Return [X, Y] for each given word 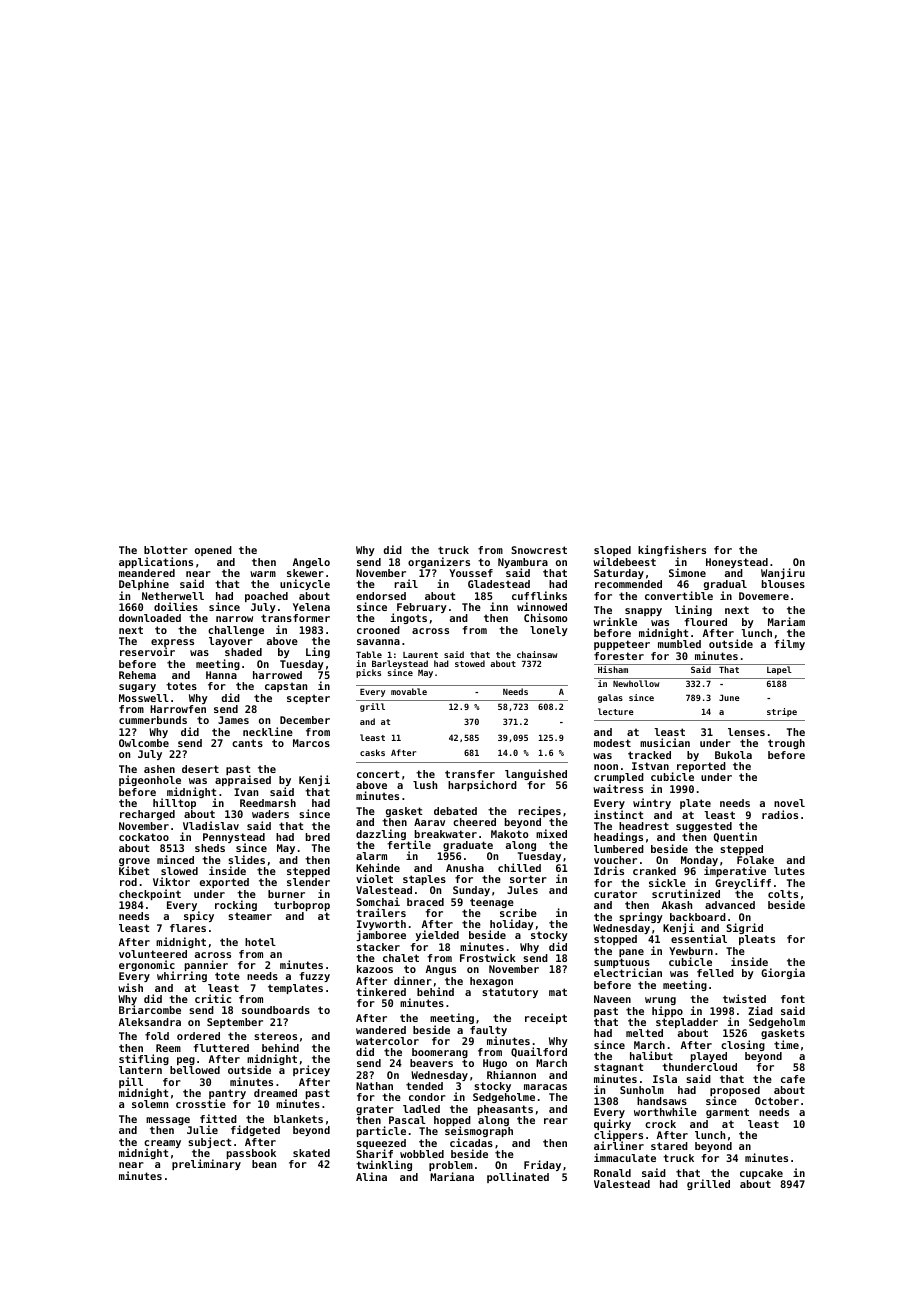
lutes [789, 871]
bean [264, 1164]
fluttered [221, 1048]
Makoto [510, 834]
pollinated [518, 1177]
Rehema [137, 675]
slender [308, 882]
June [729, 697]
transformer [295, 618]
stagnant [618, 1068]
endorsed [381, 596]
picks [368, 673]
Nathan [374, 1086]
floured [705, 622]
